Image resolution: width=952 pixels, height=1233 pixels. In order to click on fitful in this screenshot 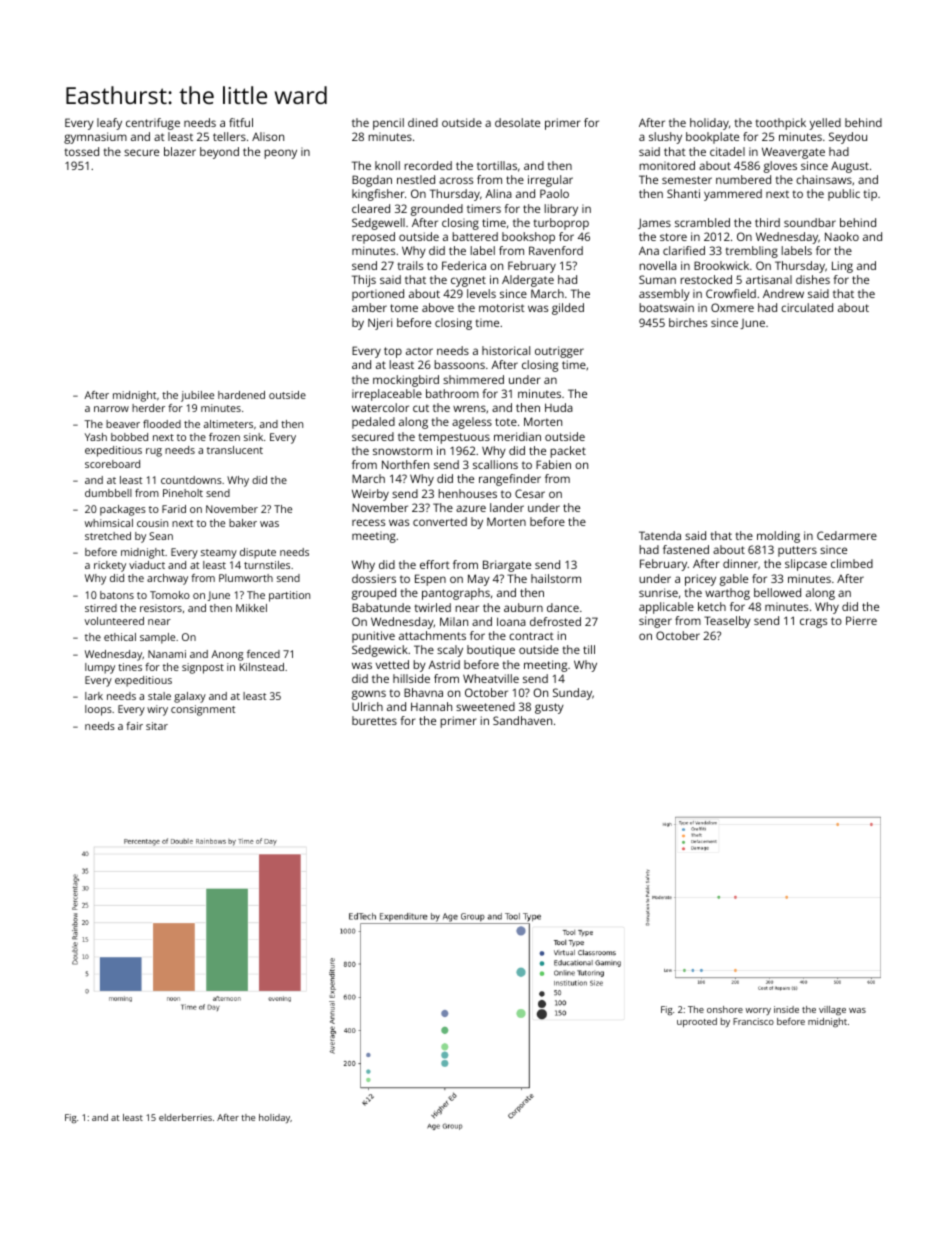, I will do `click(241, 122)`.
